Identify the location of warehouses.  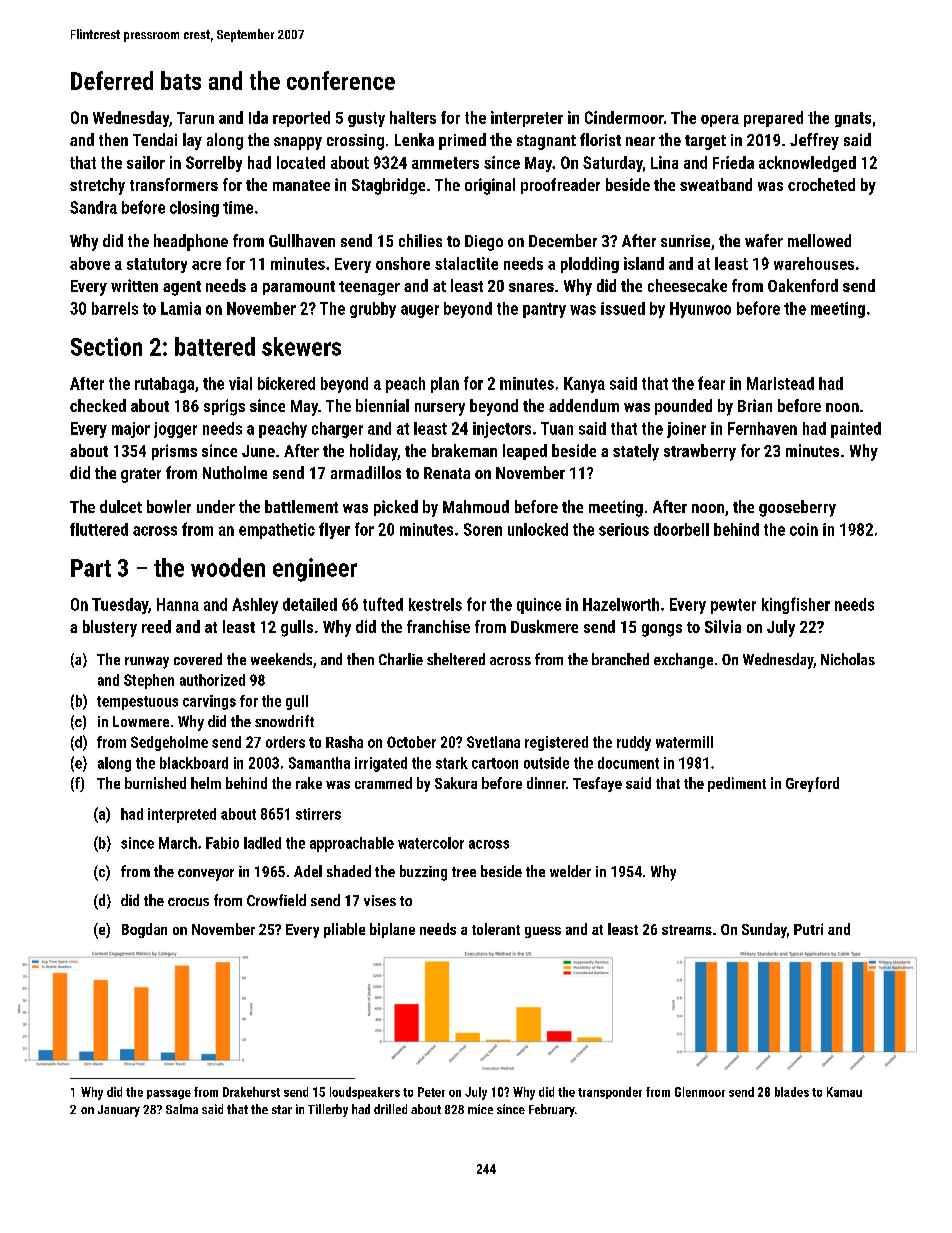
(814, 263).
